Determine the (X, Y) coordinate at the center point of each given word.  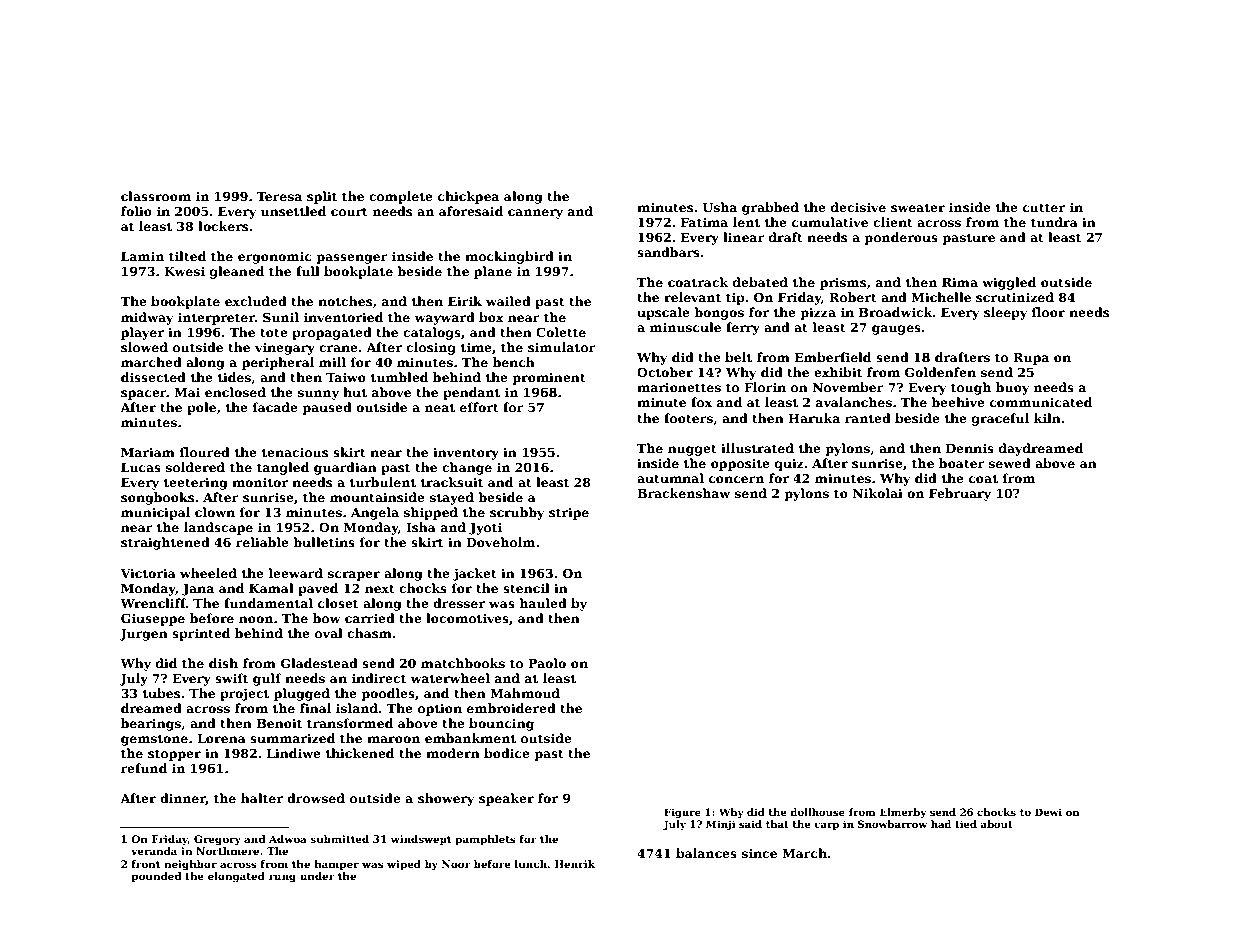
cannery (535, 214)
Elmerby (903, 813)
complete (401, 197)
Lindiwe (294, 753)
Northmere (227, 851)
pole (201, 408)
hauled (543, 603)
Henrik (575, 864)
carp (826, 826)
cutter (1044, 207)
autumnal (670, 478)
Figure (682, 813)
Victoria (148, 573)
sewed (1010, 463)
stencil (526, 588)
